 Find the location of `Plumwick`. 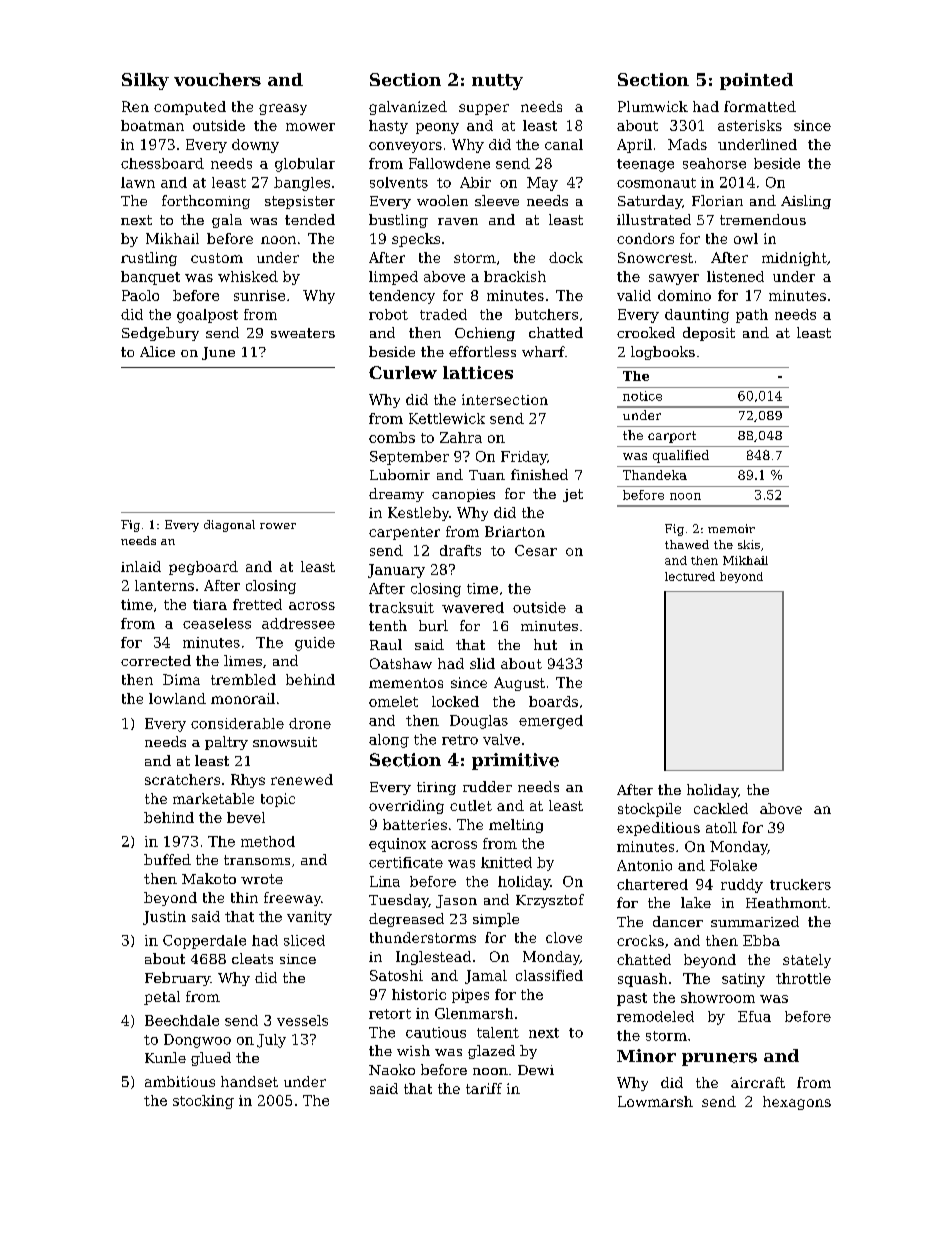

Plumwick is located at coordinates (653, 106).
